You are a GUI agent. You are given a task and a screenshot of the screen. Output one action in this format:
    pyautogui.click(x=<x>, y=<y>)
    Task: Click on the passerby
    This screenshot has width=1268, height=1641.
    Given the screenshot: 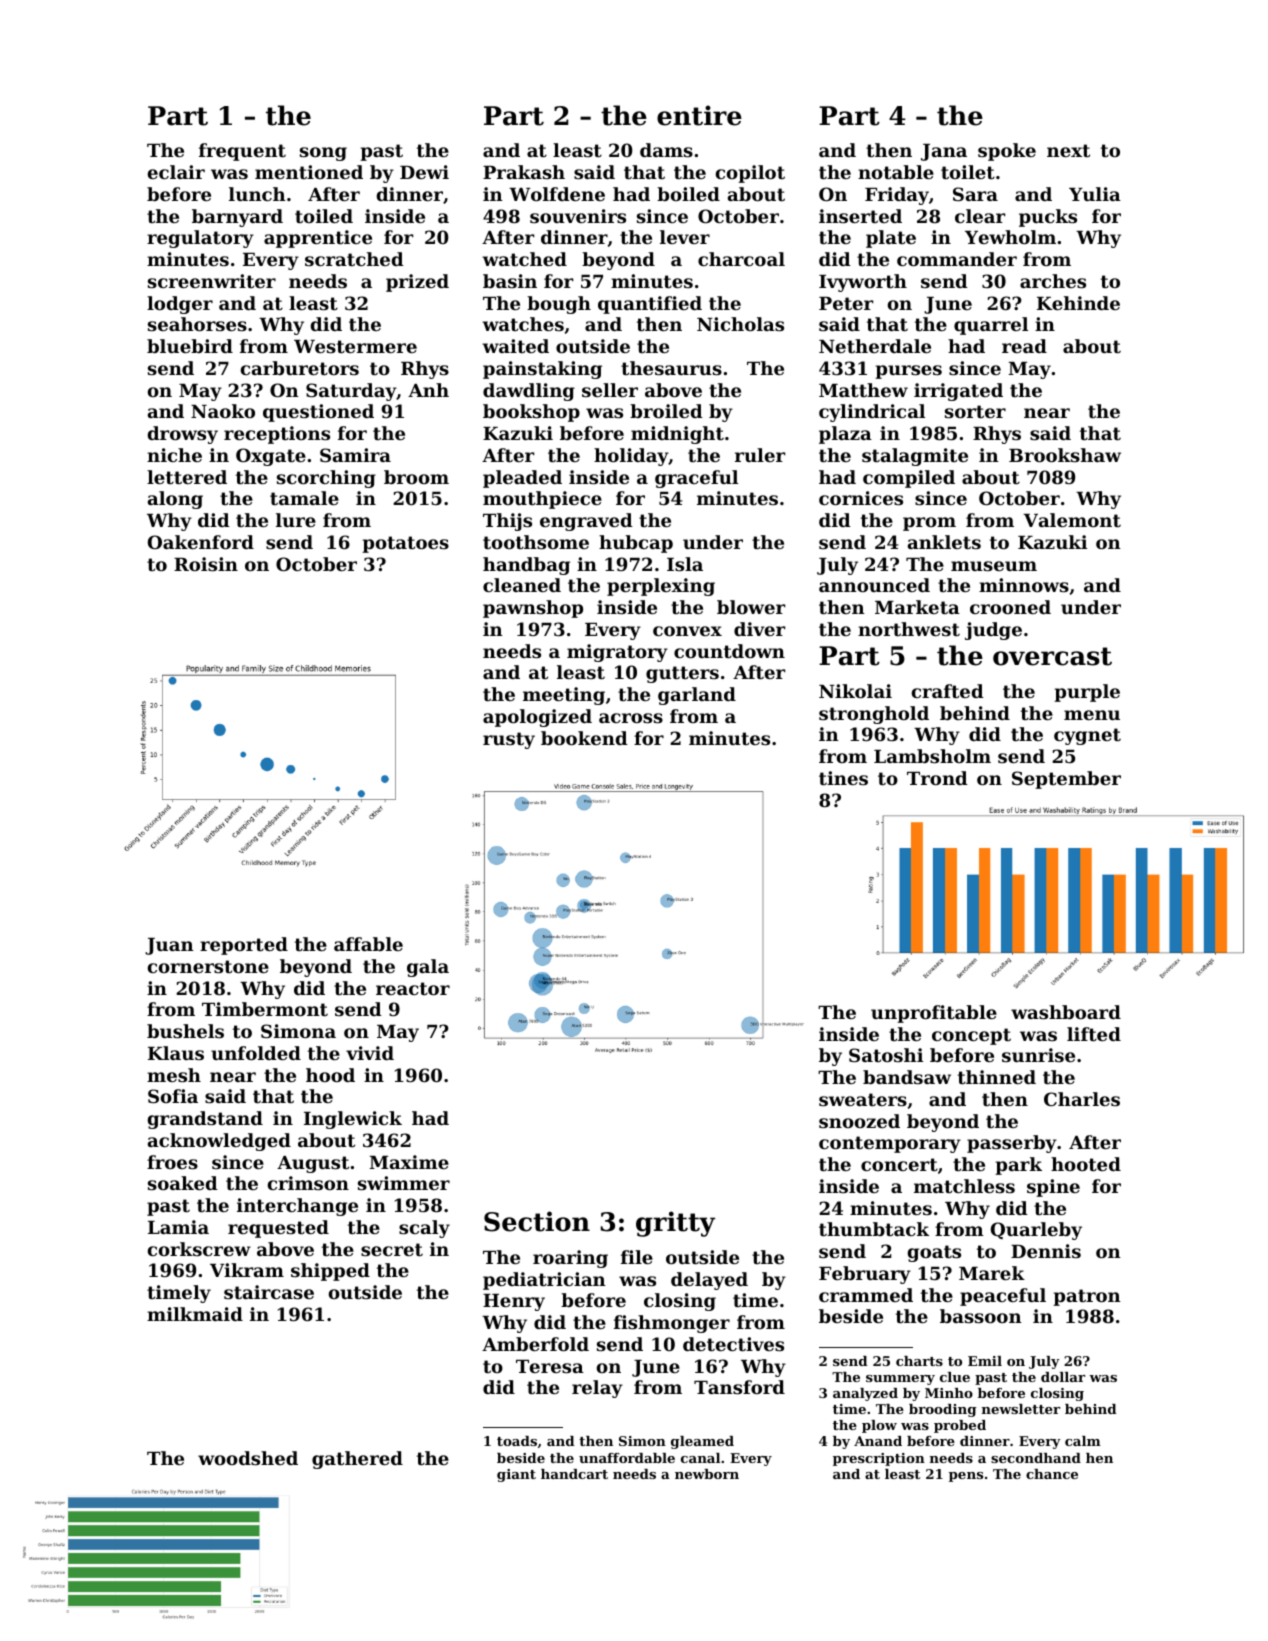 What is the action you would take?
    pyautogui.click(x=1012, y=1144)
